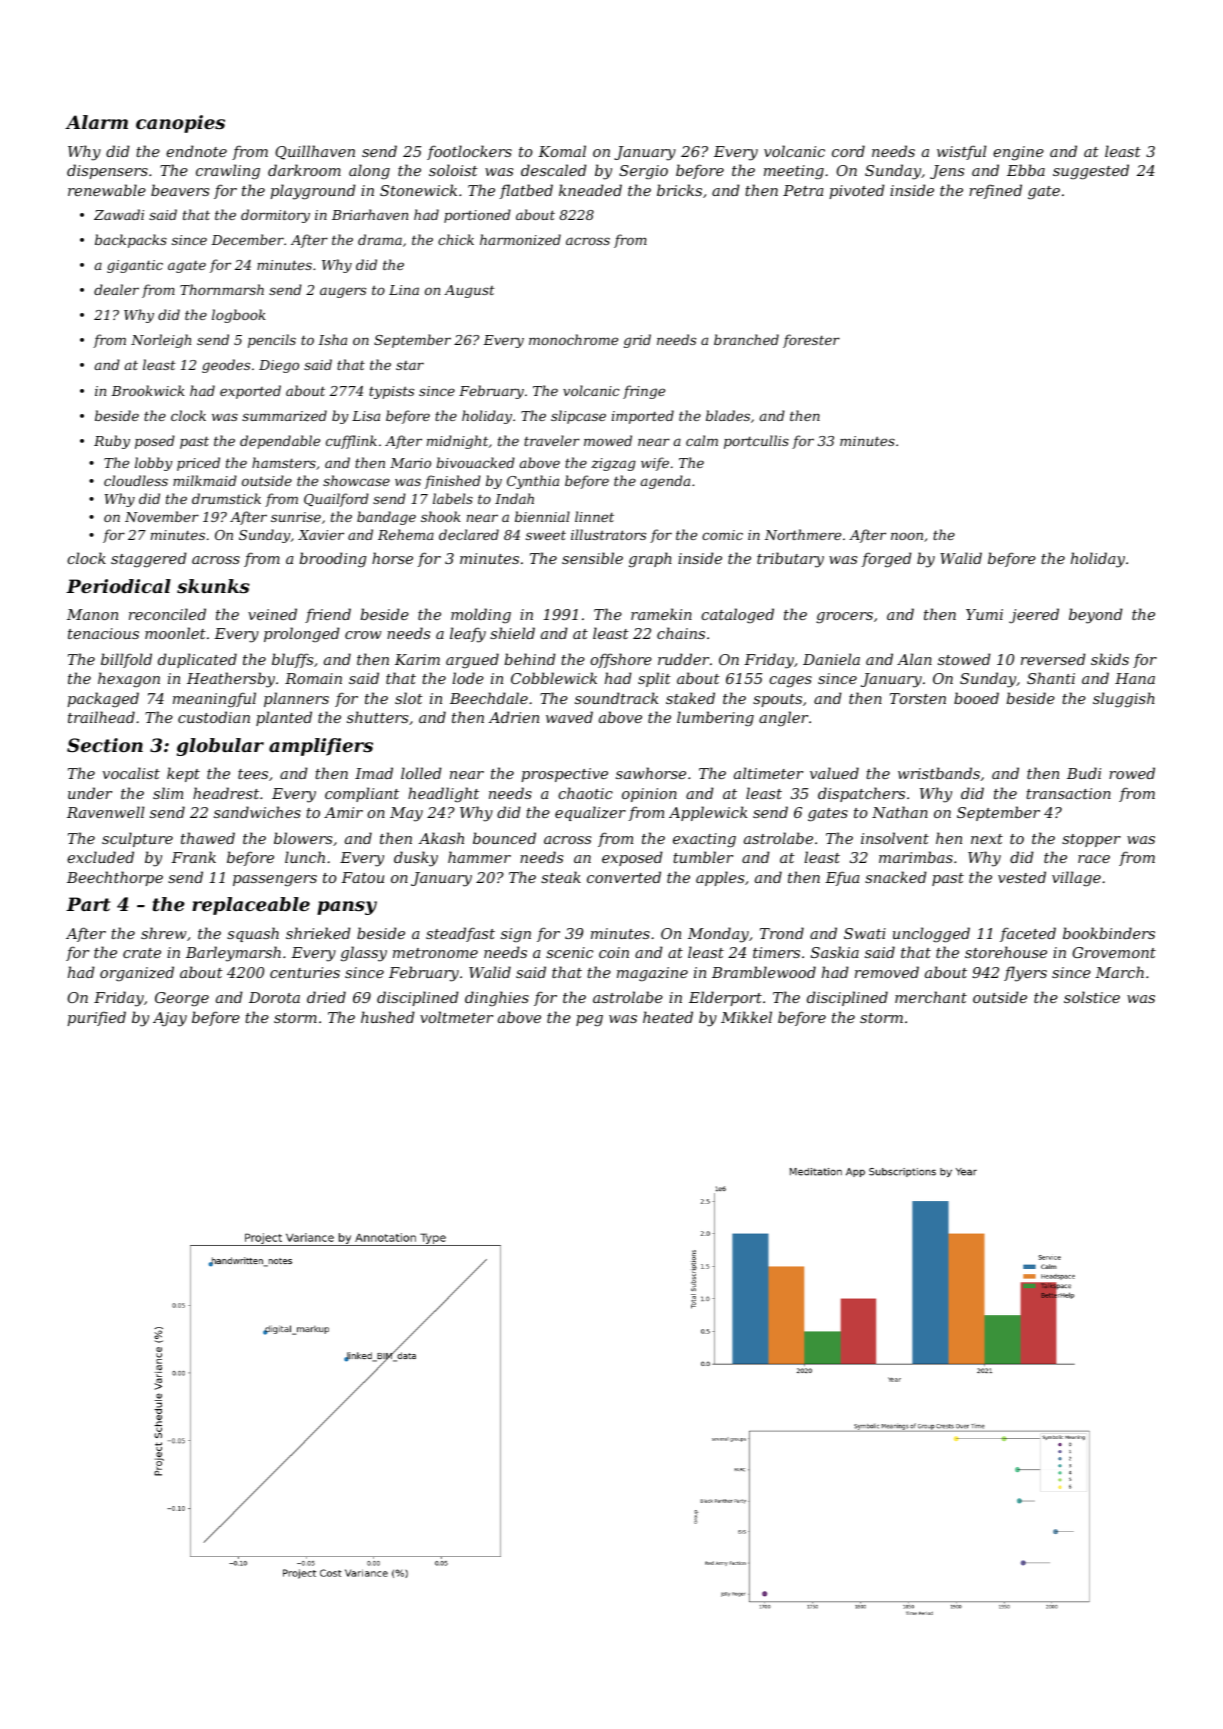 Image resolution: width=1223 pixels, height=1729 pixels. I want to click on waved, so click(569, 717).
